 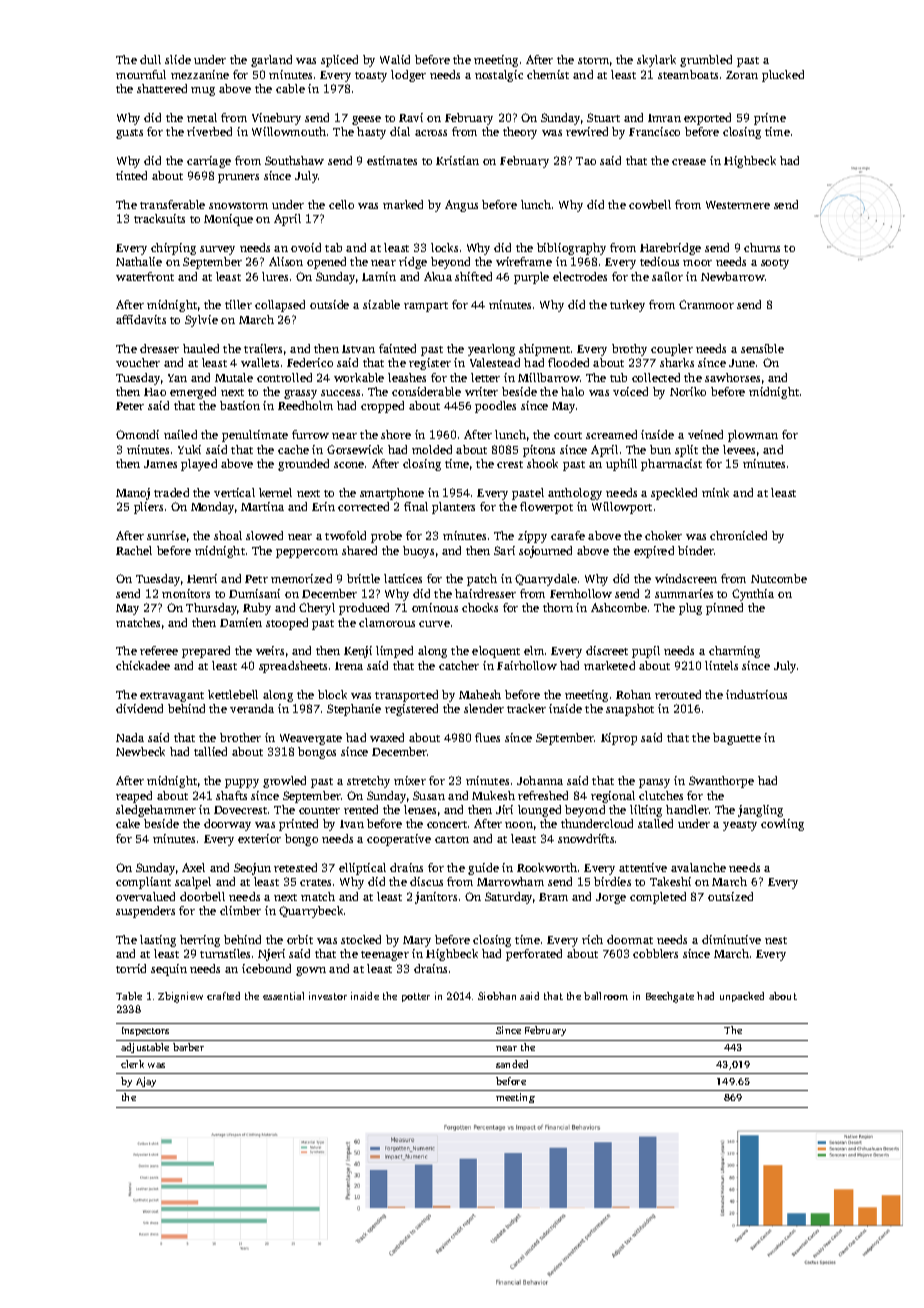 I want to click on fainted, so click(x=397, y=348).
